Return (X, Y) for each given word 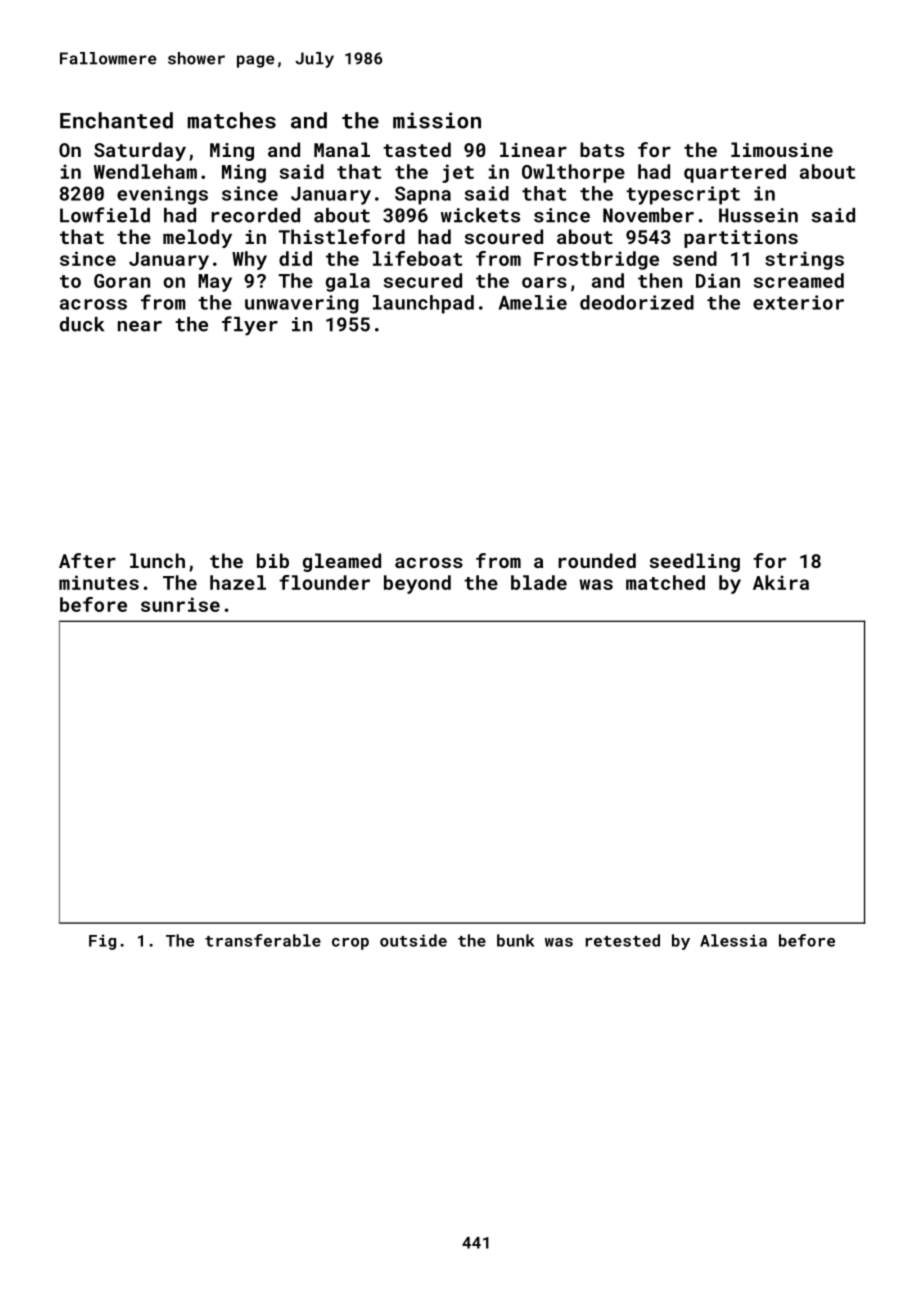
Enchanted (116, 120)
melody (197, 238)
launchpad (423, 304)
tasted (417, 149)
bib (273, 560)
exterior (798, 302)
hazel (238, 582)
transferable (263, 940)
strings (804, 260)
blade (539, 582)
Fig (102, 942)
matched (665, 582)
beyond (417, 584)
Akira (781, 582)
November (648, 215)
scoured (504, 236)
